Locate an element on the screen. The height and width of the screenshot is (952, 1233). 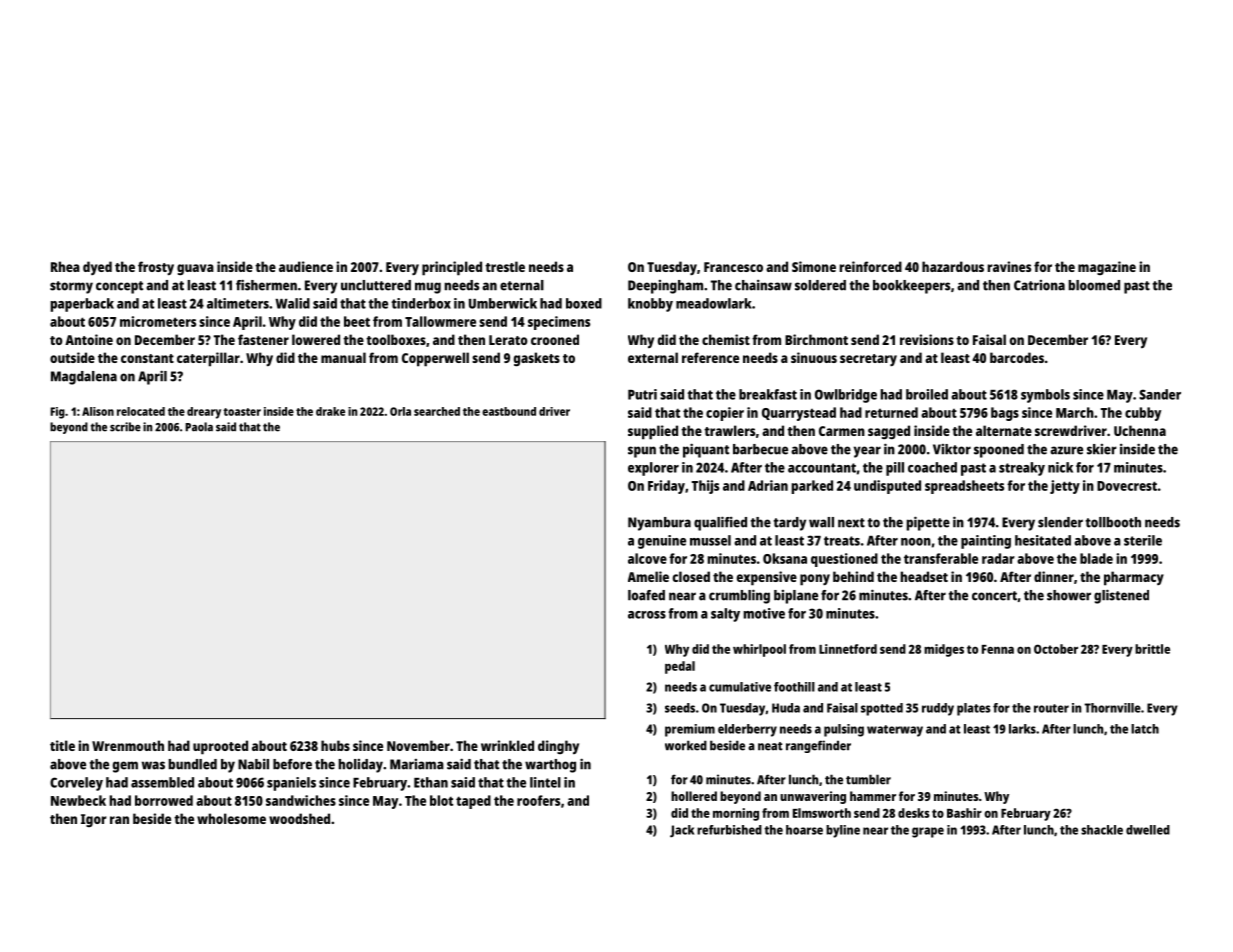
audience is located at coordinates (306, 266).
